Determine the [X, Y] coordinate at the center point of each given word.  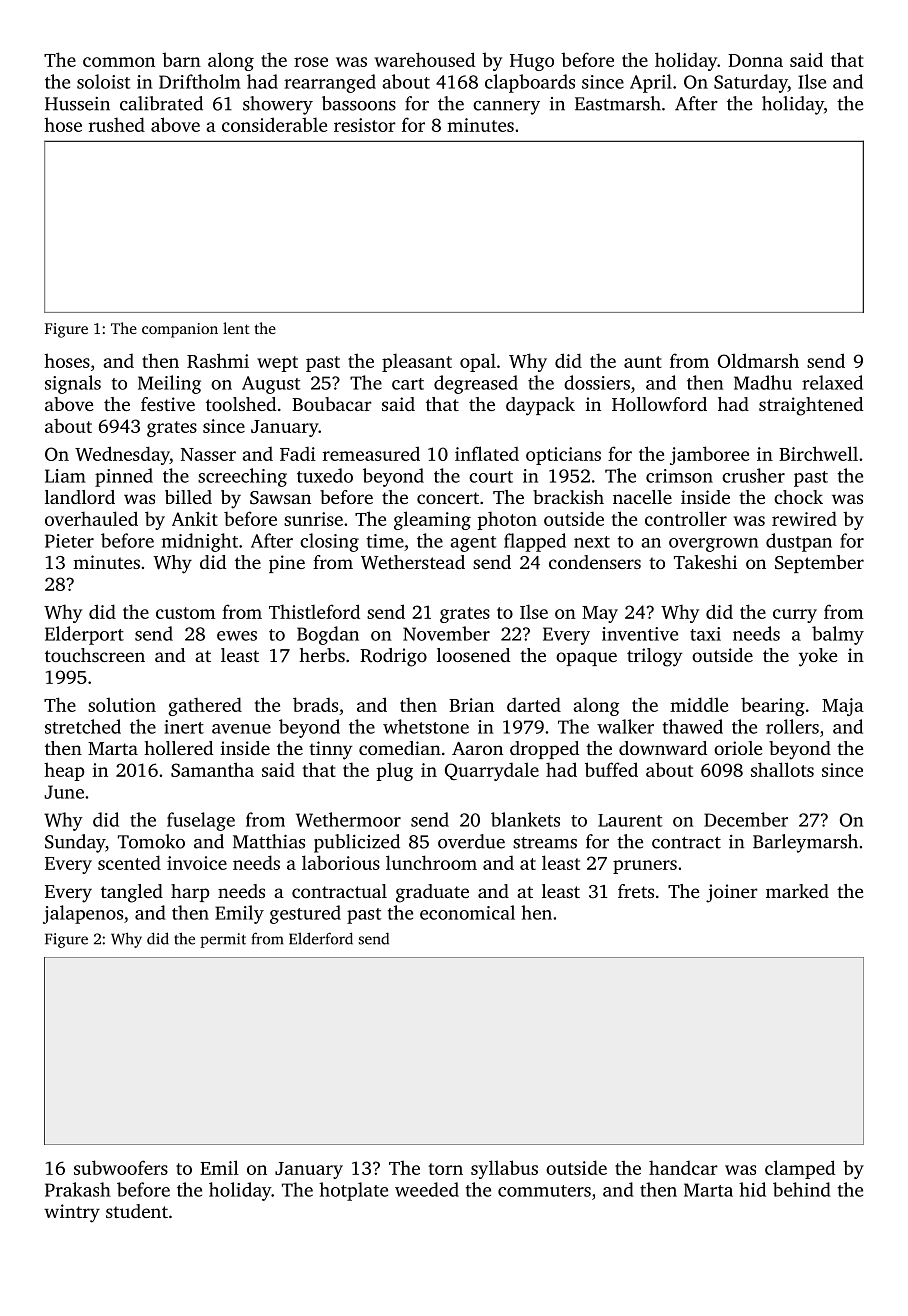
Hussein [77, 104]
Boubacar [332, 404]
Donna [755, 60]
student [137, 1211]
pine [287, 564]
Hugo [532, 62]
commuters [544, 1191]
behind [802, 1189]
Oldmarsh [758, 360]
